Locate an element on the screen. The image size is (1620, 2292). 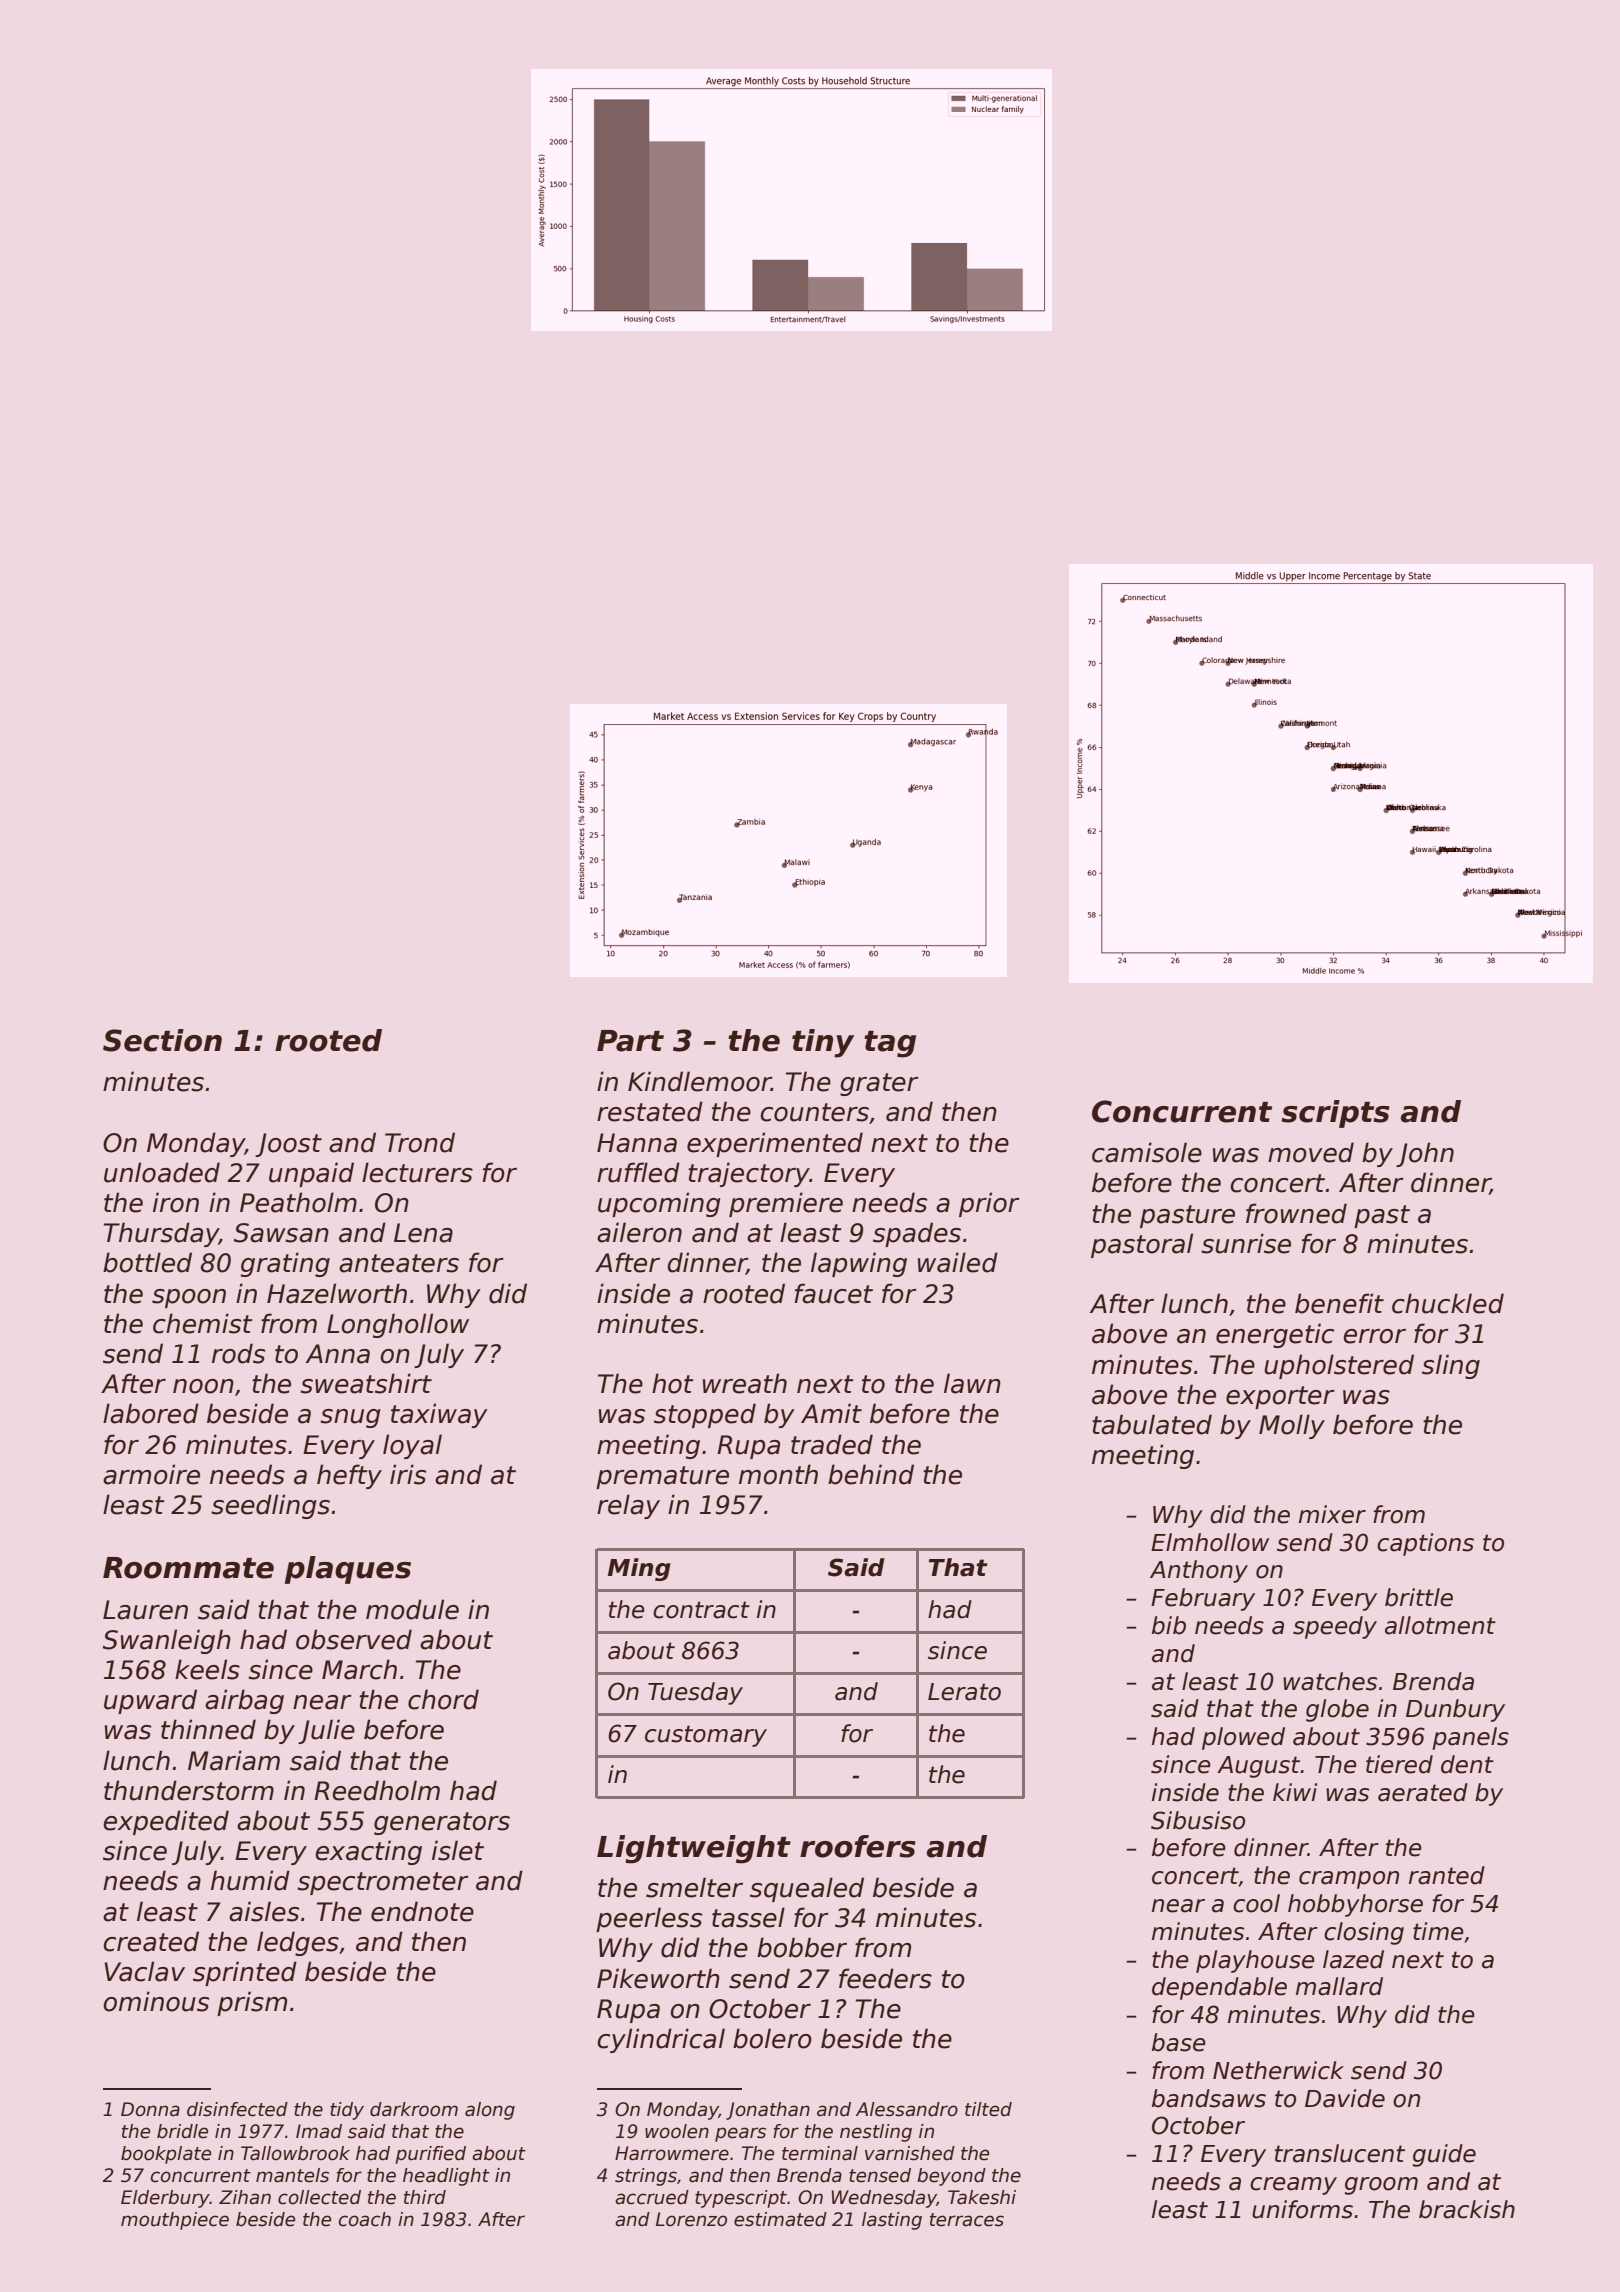
wreath is located at coordinates (745, 1383).
